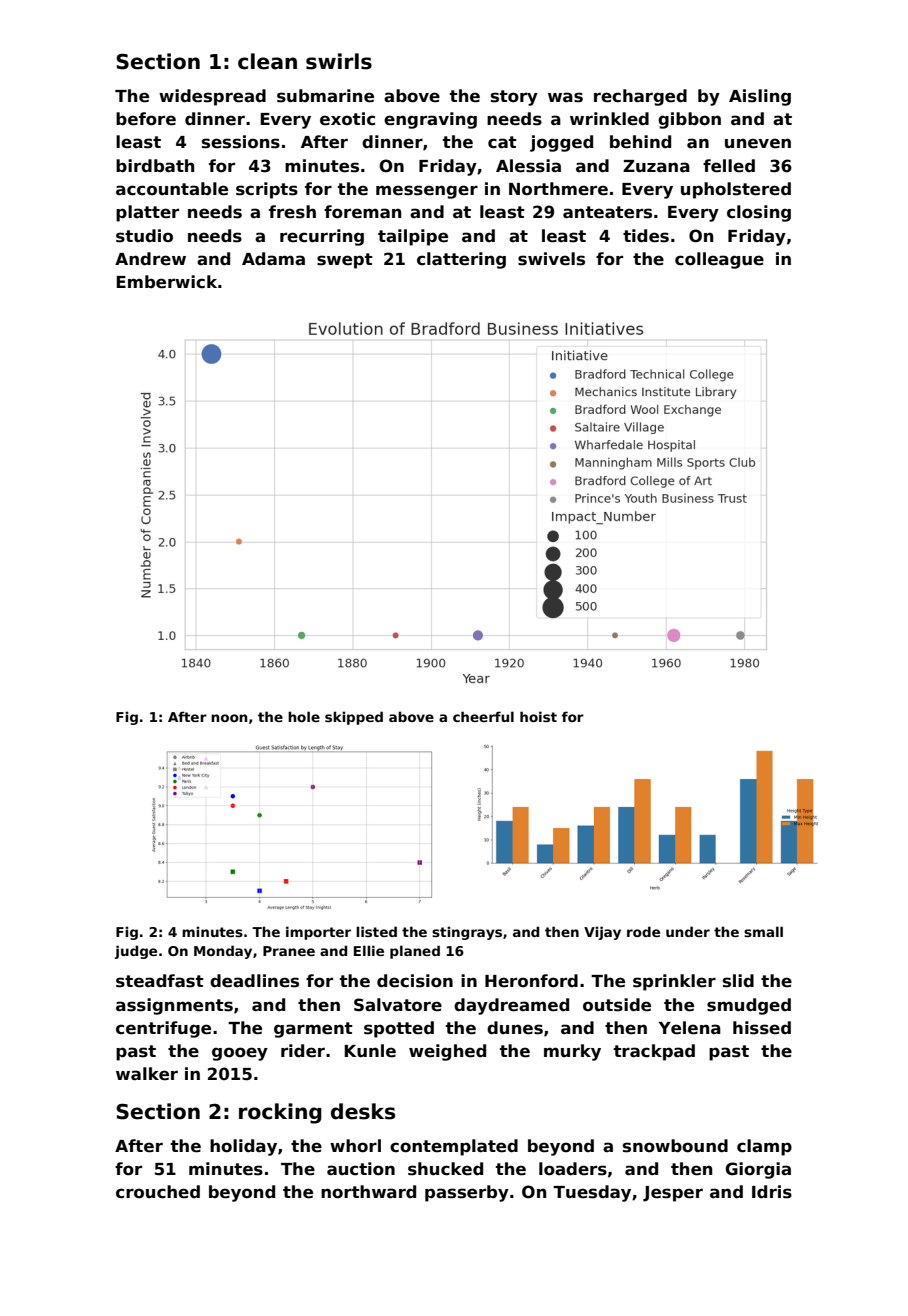  Describe the element at coordinates (415, 952) in the screenshot. I see `planed` at that location.
